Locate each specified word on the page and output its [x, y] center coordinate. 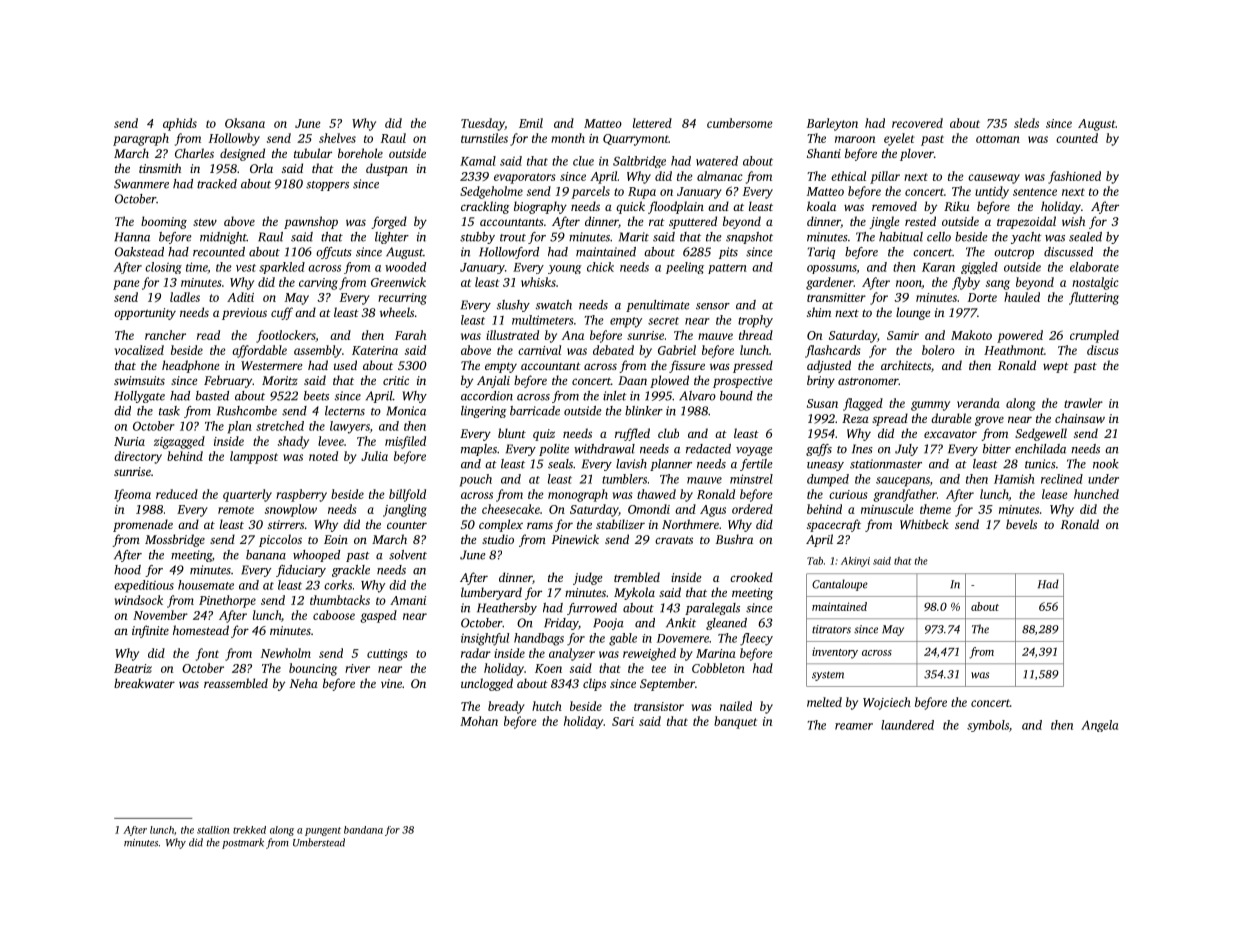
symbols [988, 726]
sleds [1026, 123]
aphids [180, 124]
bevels [1021, 524]
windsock [139, 600]
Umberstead [319, 842]
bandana [363, 830]
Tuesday [483, 124]
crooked [751, 577]
